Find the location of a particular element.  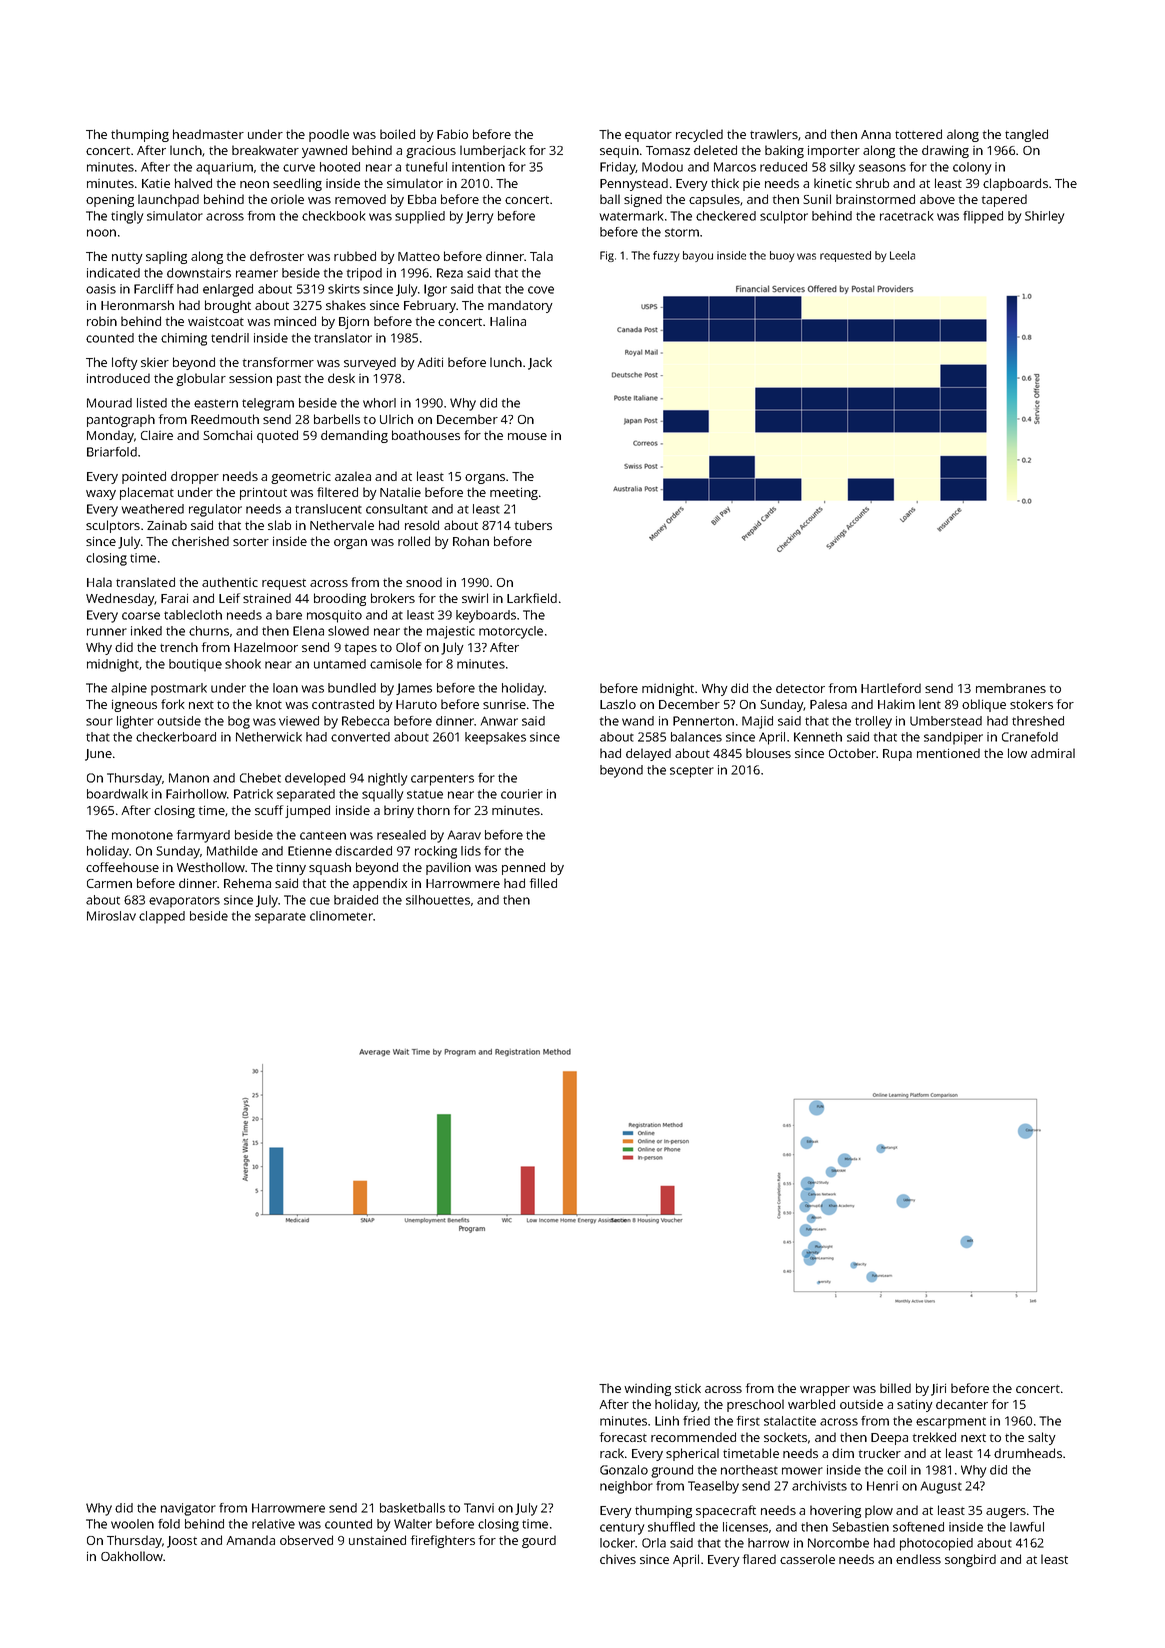

firefighters is located at coordinates (443, 1541).
